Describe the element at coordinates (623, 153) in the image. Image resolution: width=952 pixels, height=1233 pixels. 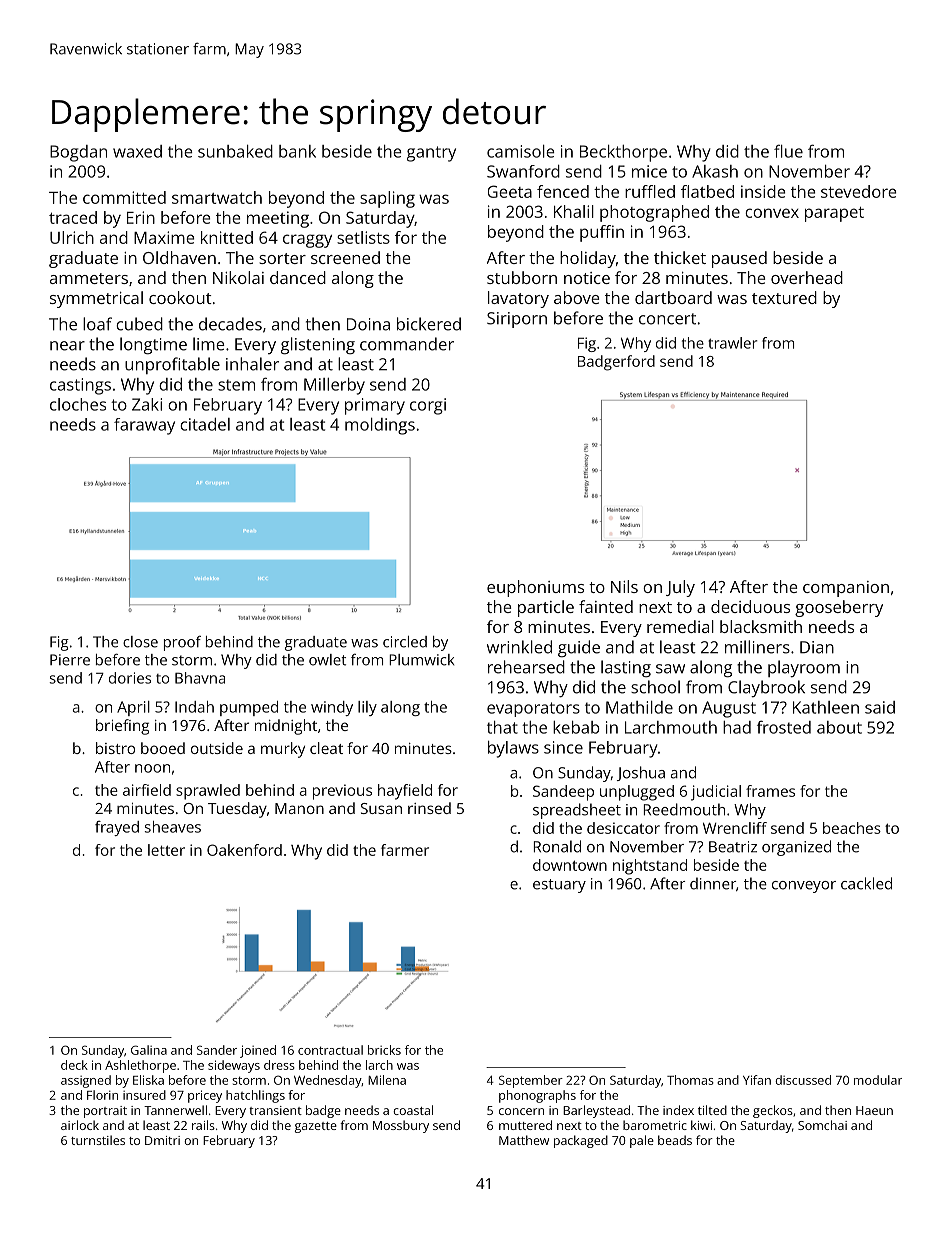
I see `Beckthorpe` at that location.
